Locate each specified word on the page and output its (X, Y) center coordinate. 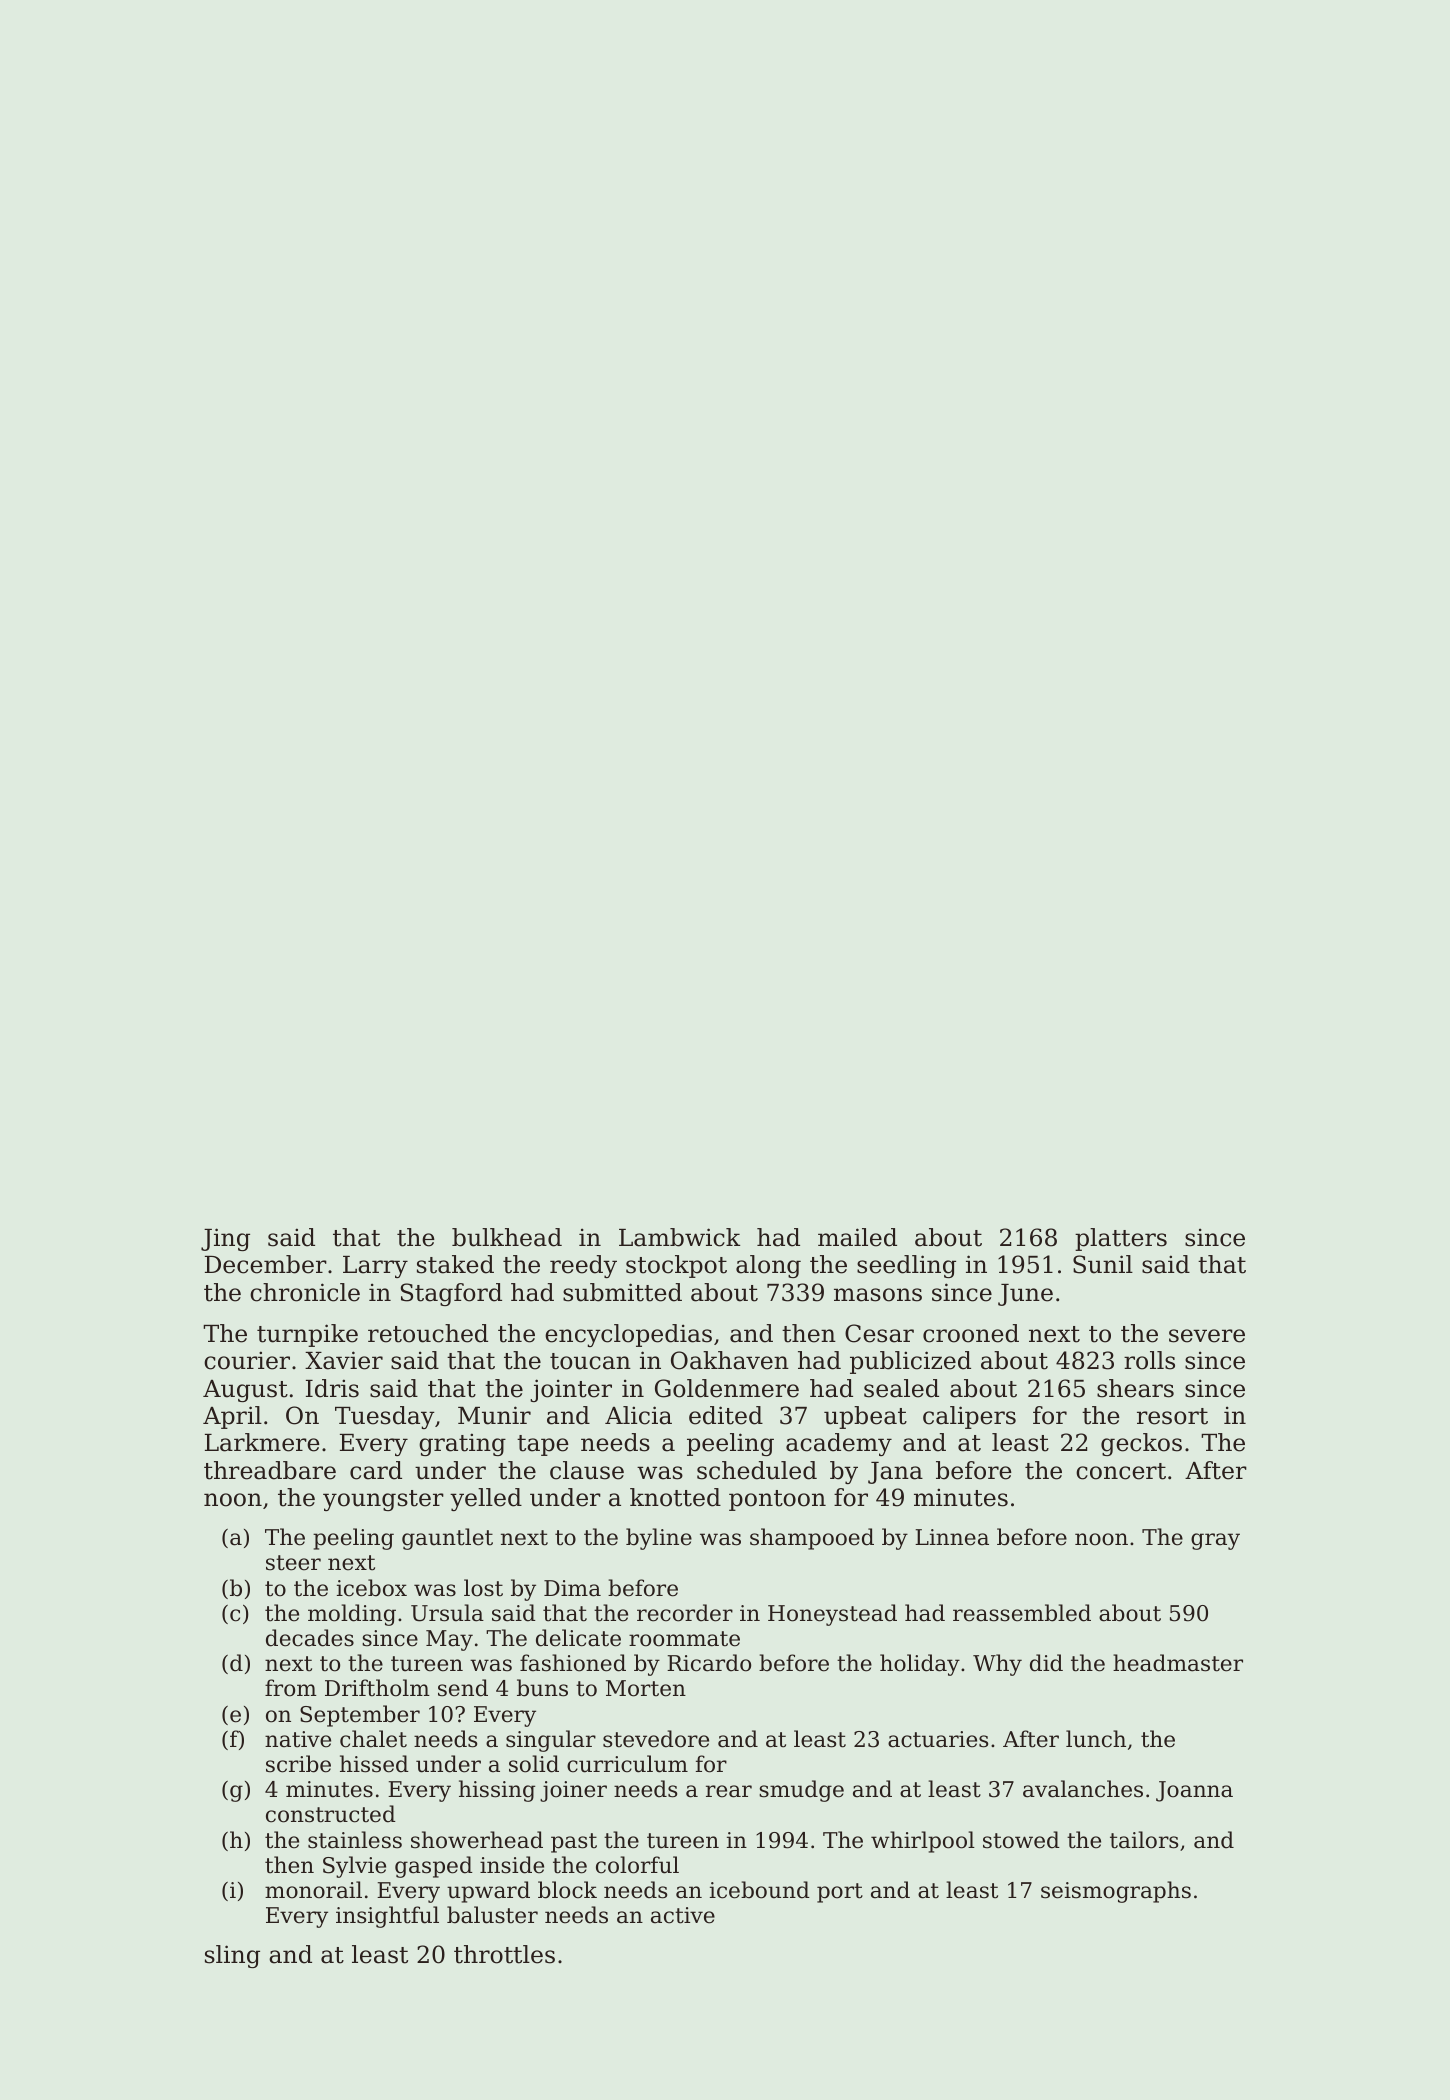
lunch (1096, 1739)
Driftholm (377, 1688)
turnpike (307, 1335)
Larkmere (262, 1442)
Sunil (1103, 1264)
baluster (492, 1915)
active (683, 1915)
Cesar (879, 1333)
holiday (920, 1665)
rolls (1149, 1360)
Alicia (638, 1415)
